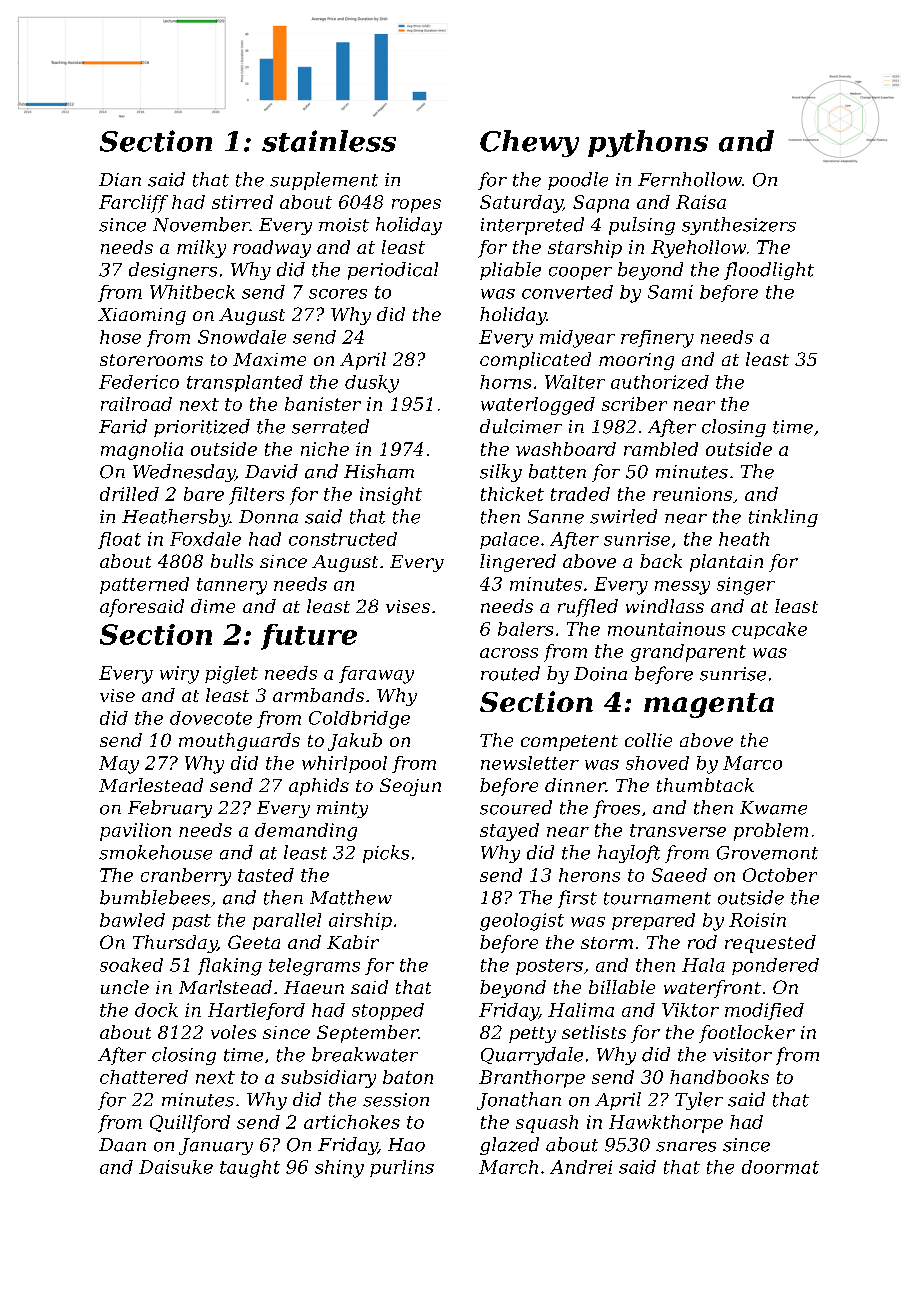 Image resolution: width=924 pixels, height=1308 pixels. What do you see at coordinates (585, 249) in the screenshot?
I see `starship` at bounding box center [585, 249].
